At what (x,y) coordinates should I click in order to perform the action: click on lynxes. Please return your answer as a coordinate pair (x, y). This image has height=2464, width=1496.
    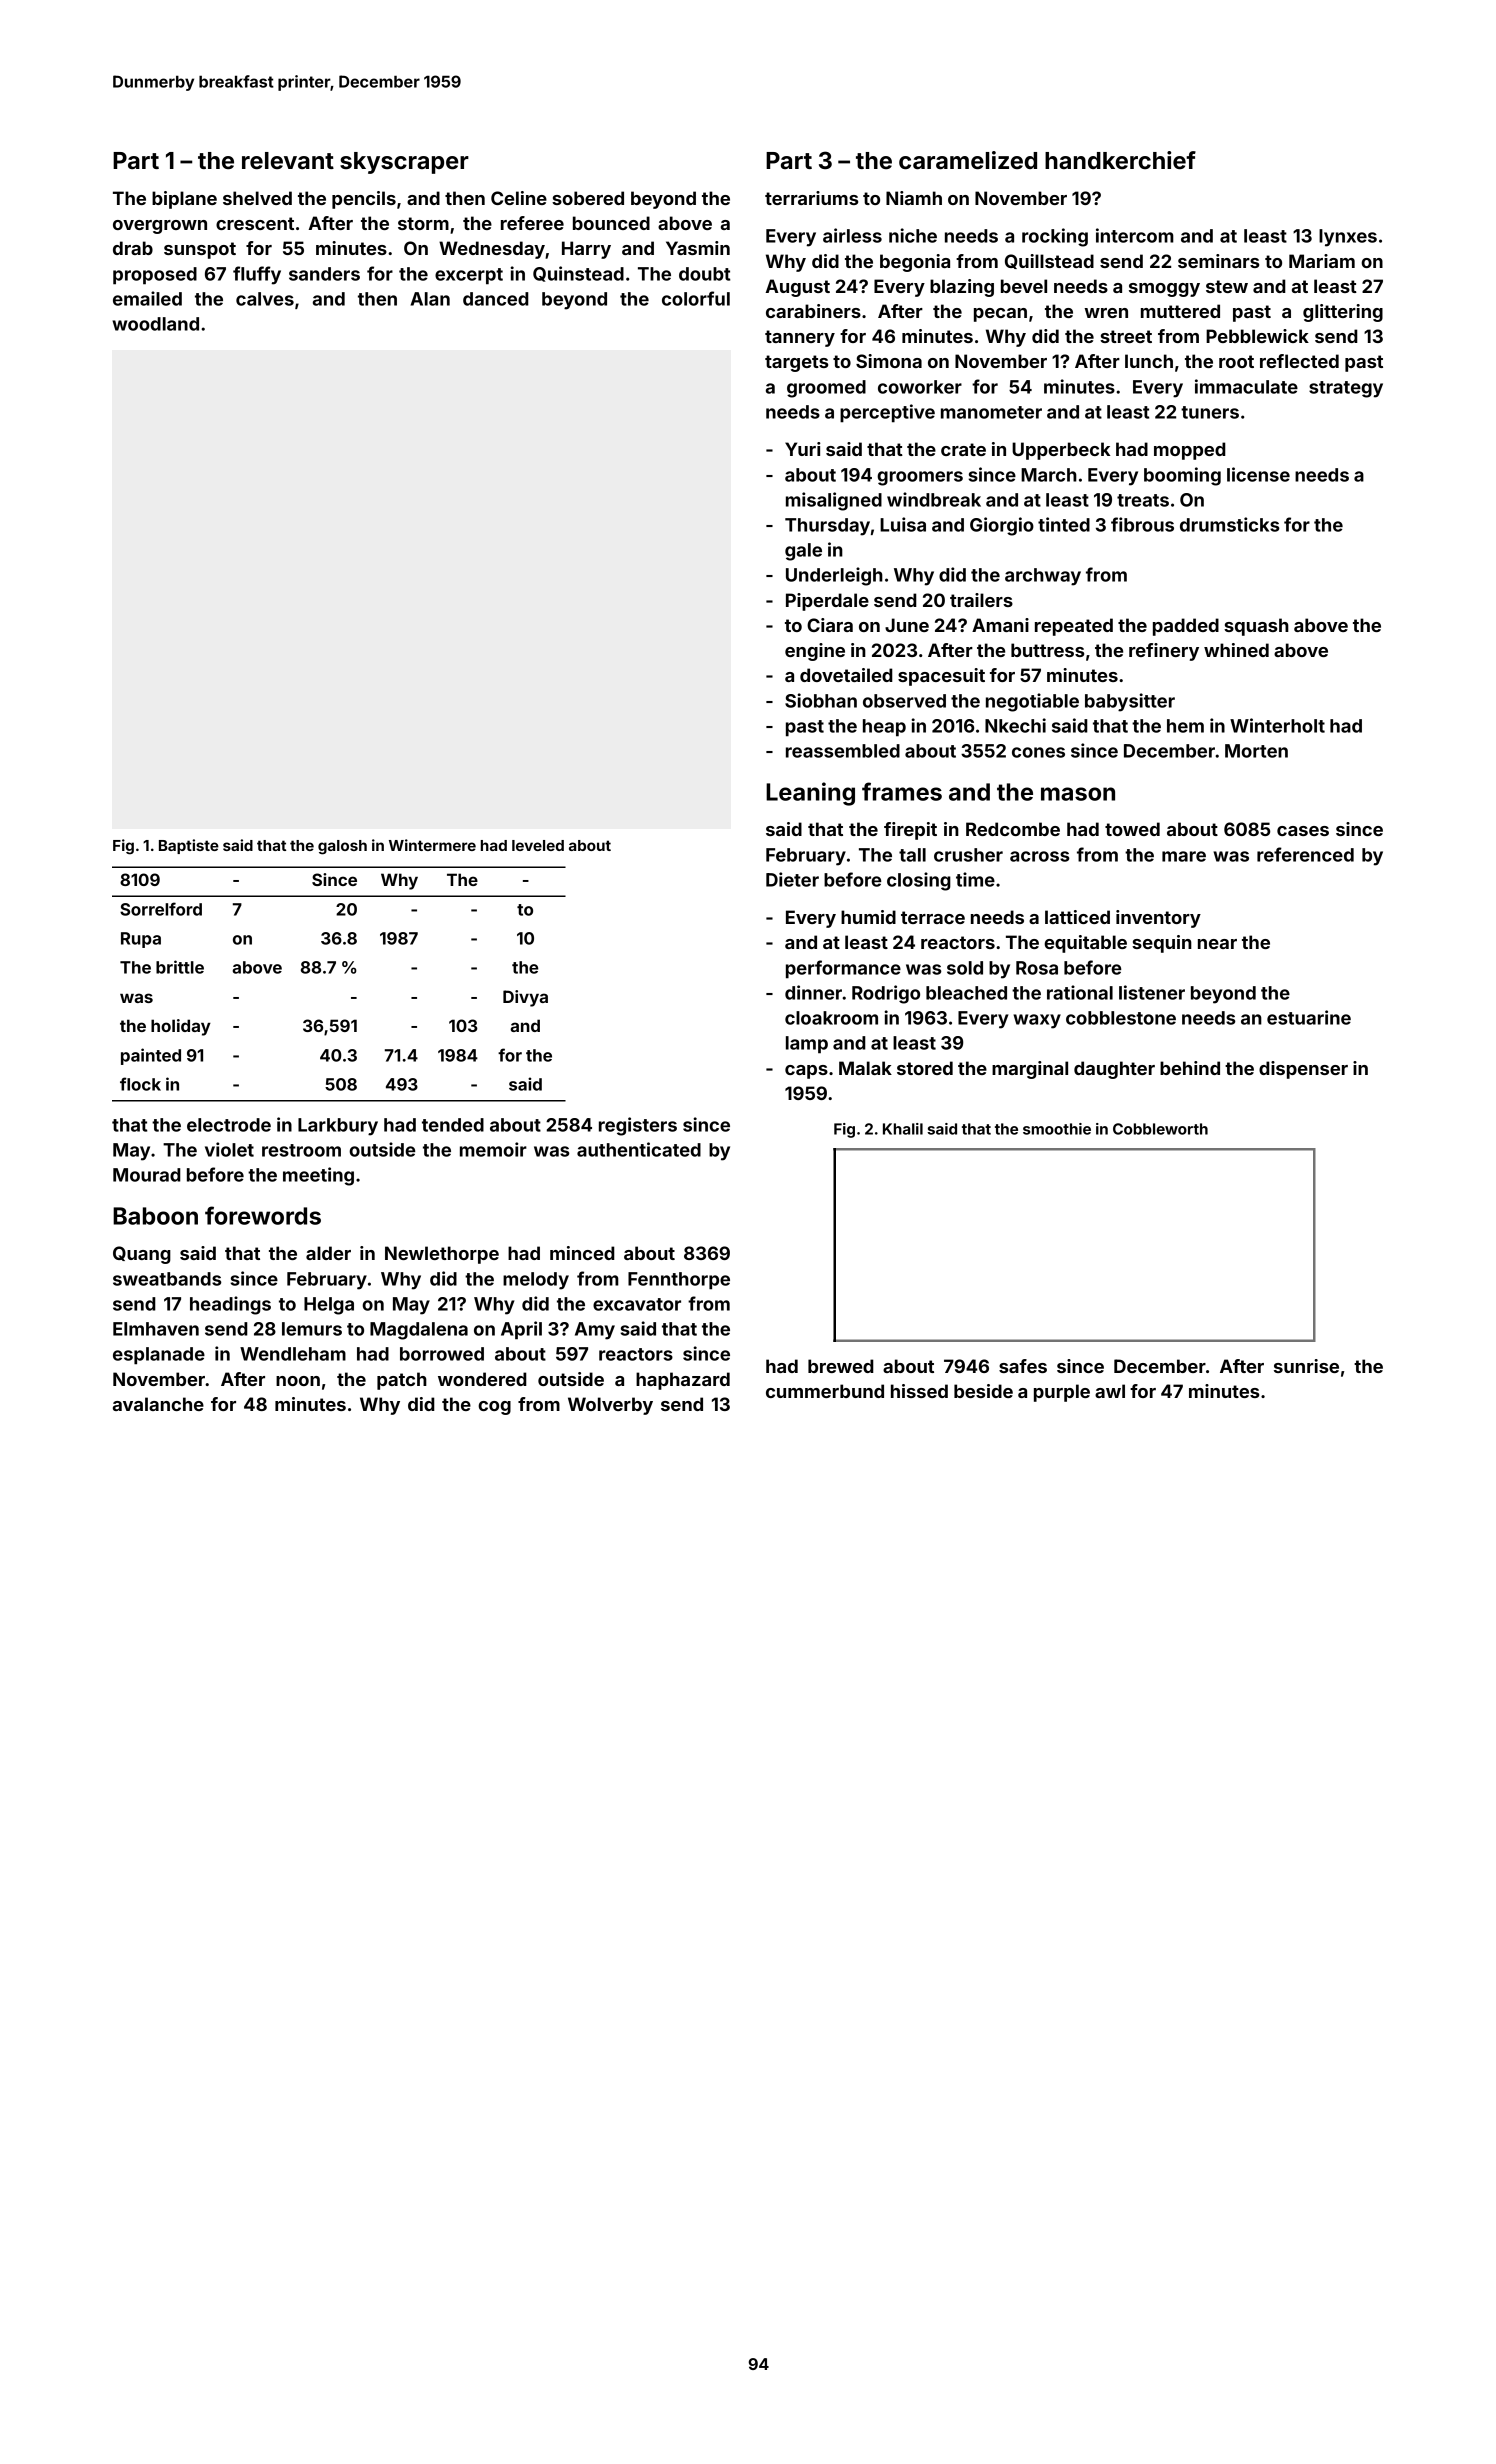
    Looking at the image, I should click on (1348, 238).
